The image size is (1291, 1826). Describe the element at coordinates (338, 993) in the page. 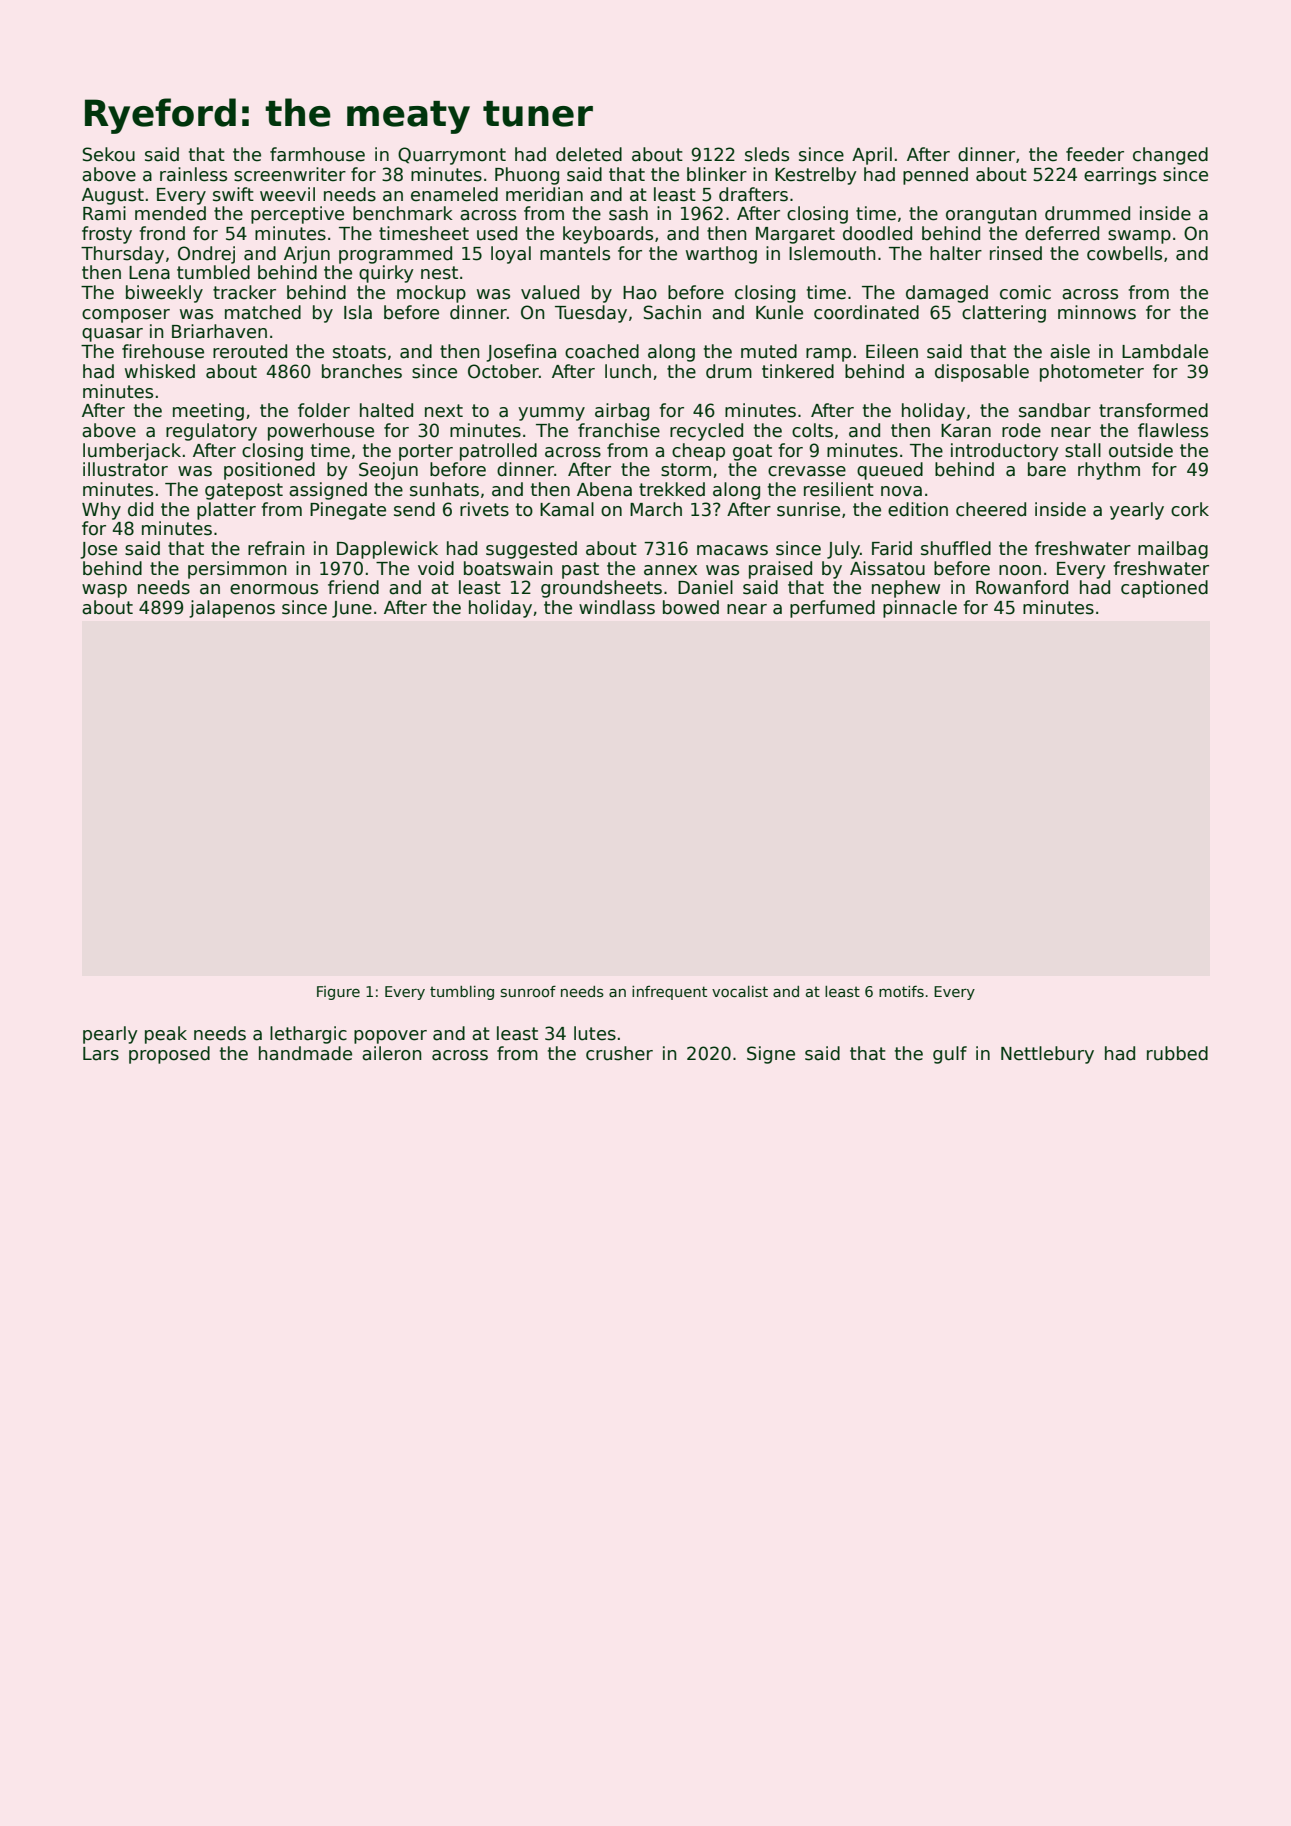

I see `Figure` at that location.
